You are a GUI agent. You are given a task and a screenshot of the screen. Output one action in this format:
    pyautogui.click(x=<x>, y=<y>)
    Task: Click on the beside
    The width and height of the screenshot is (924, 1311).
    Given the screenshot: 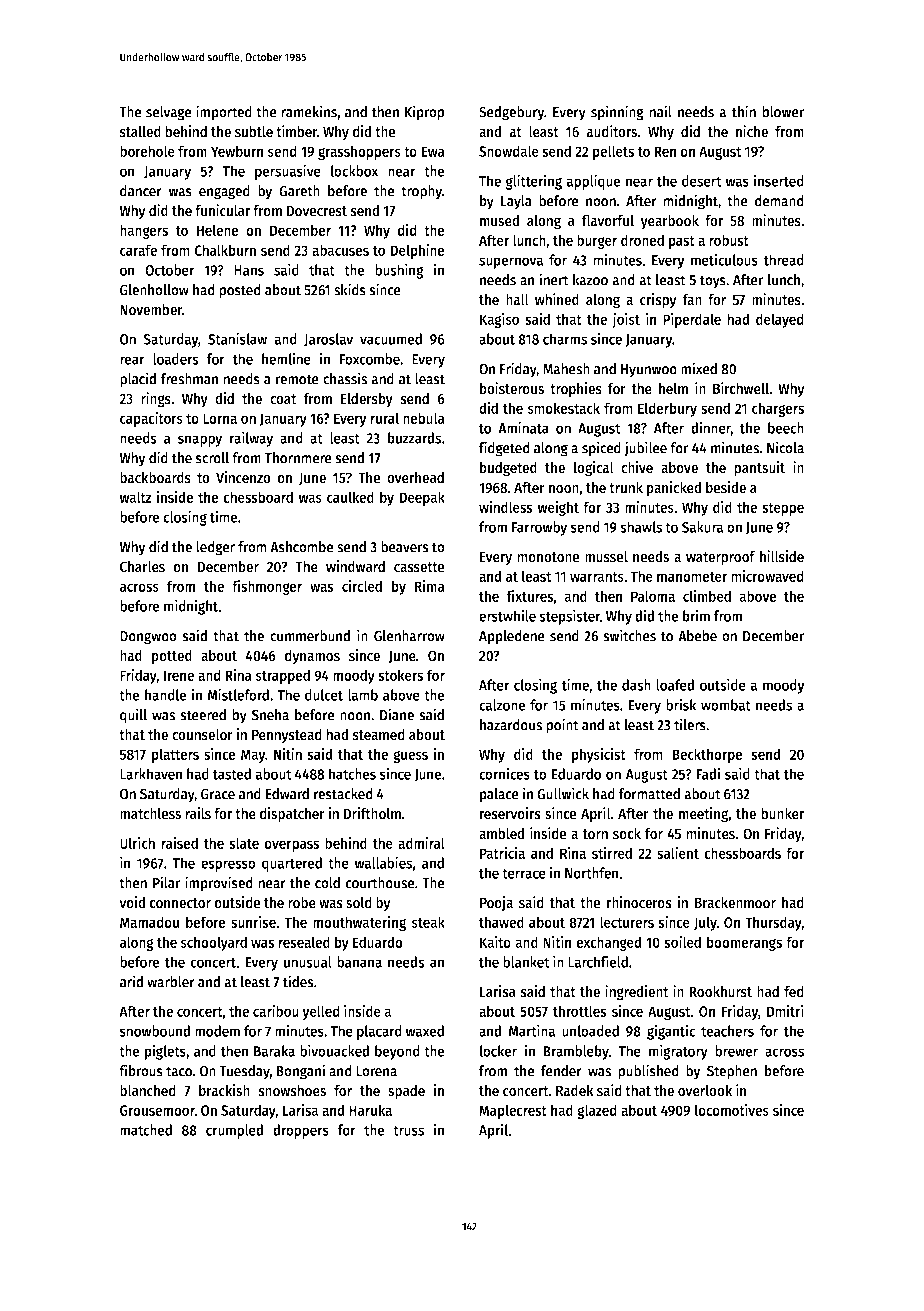 What is the action you would take?
    pyautogui.click(x=726, y=487)
